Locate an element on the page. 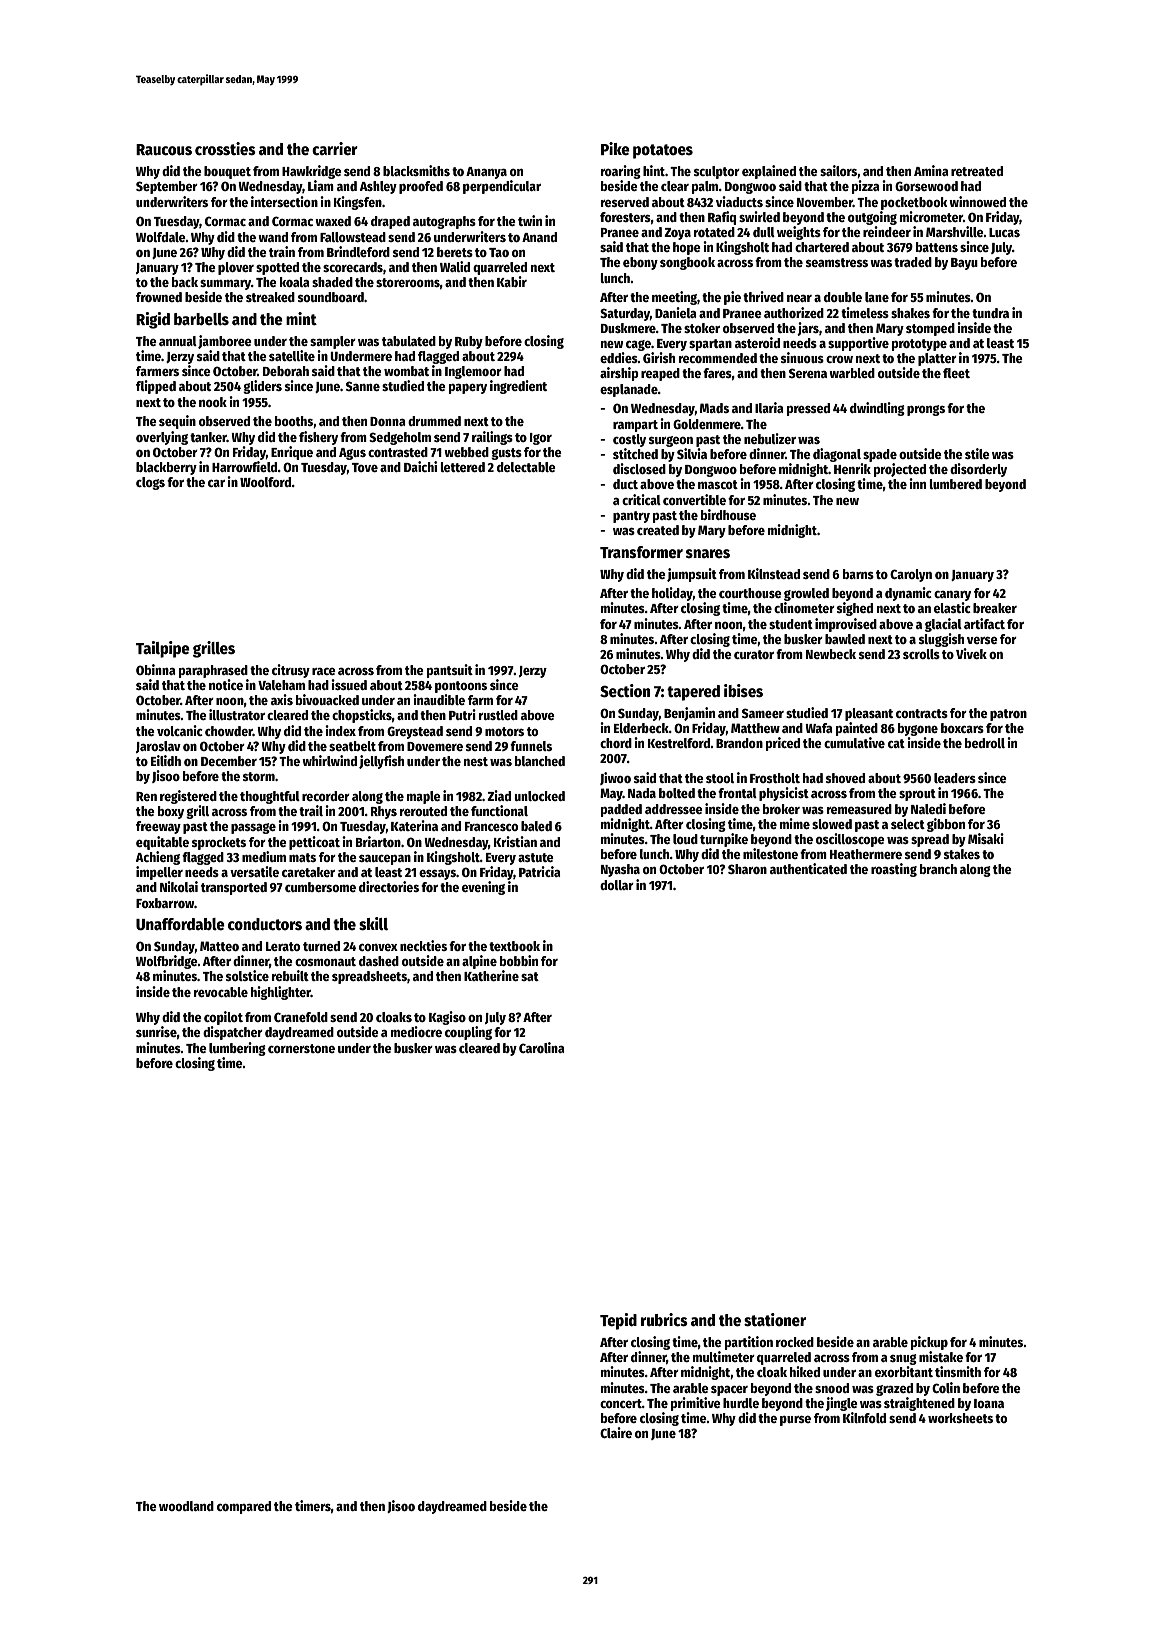 This image has height=1649, width=1166. hint is located at coordinates (654, 170).
